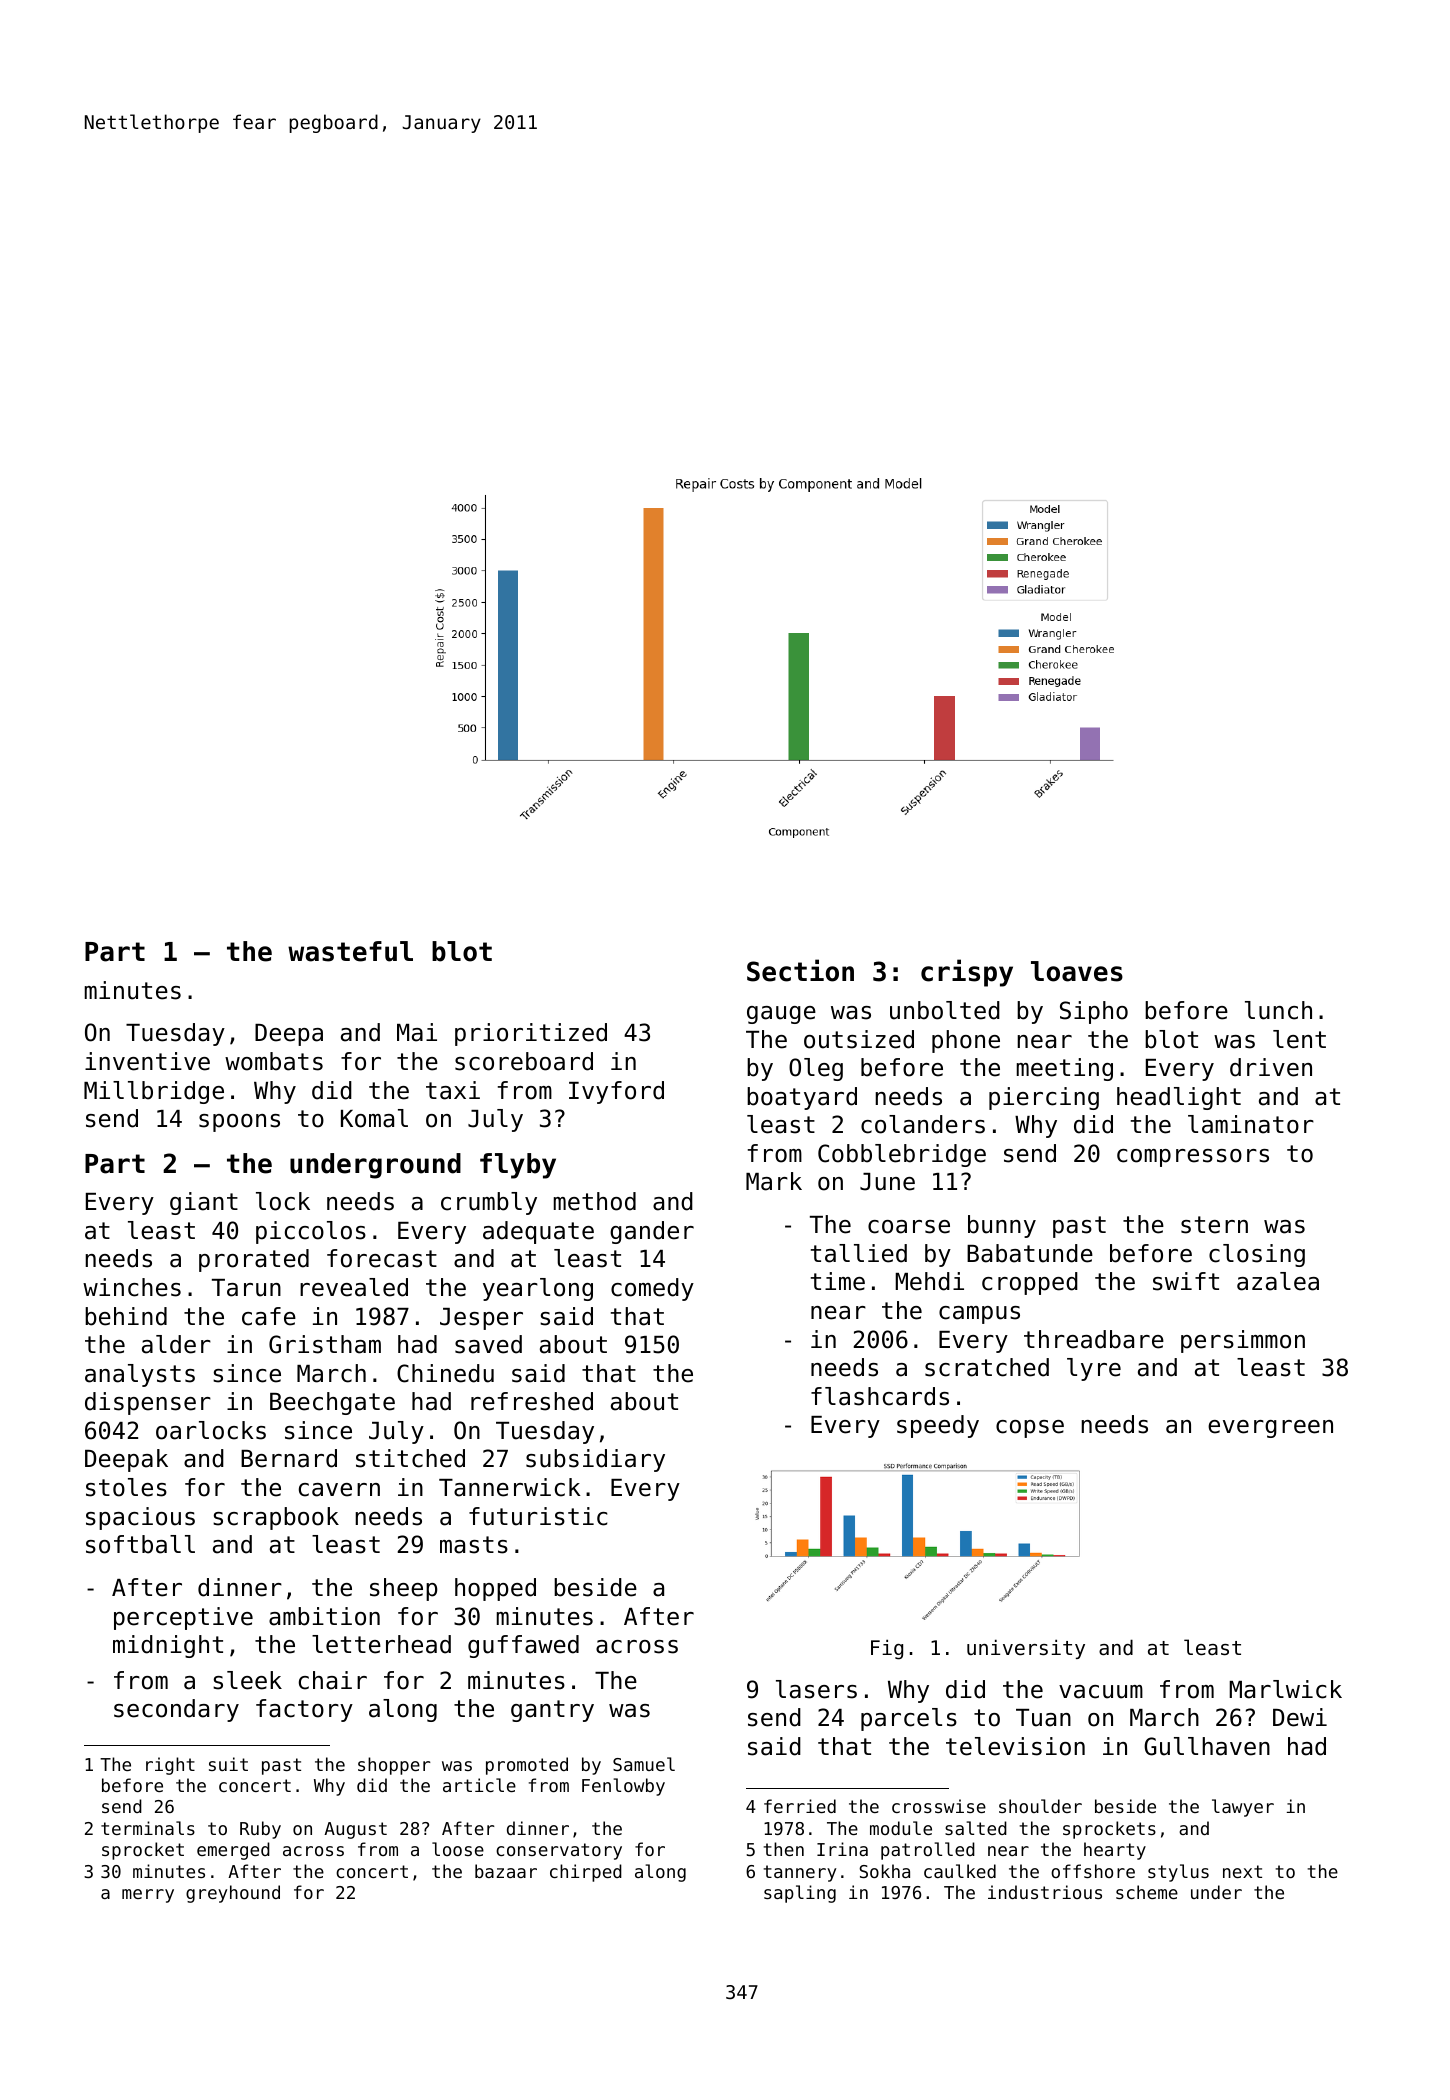 The width and height of the screenshot is (1450, 2100). Describe the element at coordinates (404, 1589) in the screenshot. I see `sheep` at that location.
